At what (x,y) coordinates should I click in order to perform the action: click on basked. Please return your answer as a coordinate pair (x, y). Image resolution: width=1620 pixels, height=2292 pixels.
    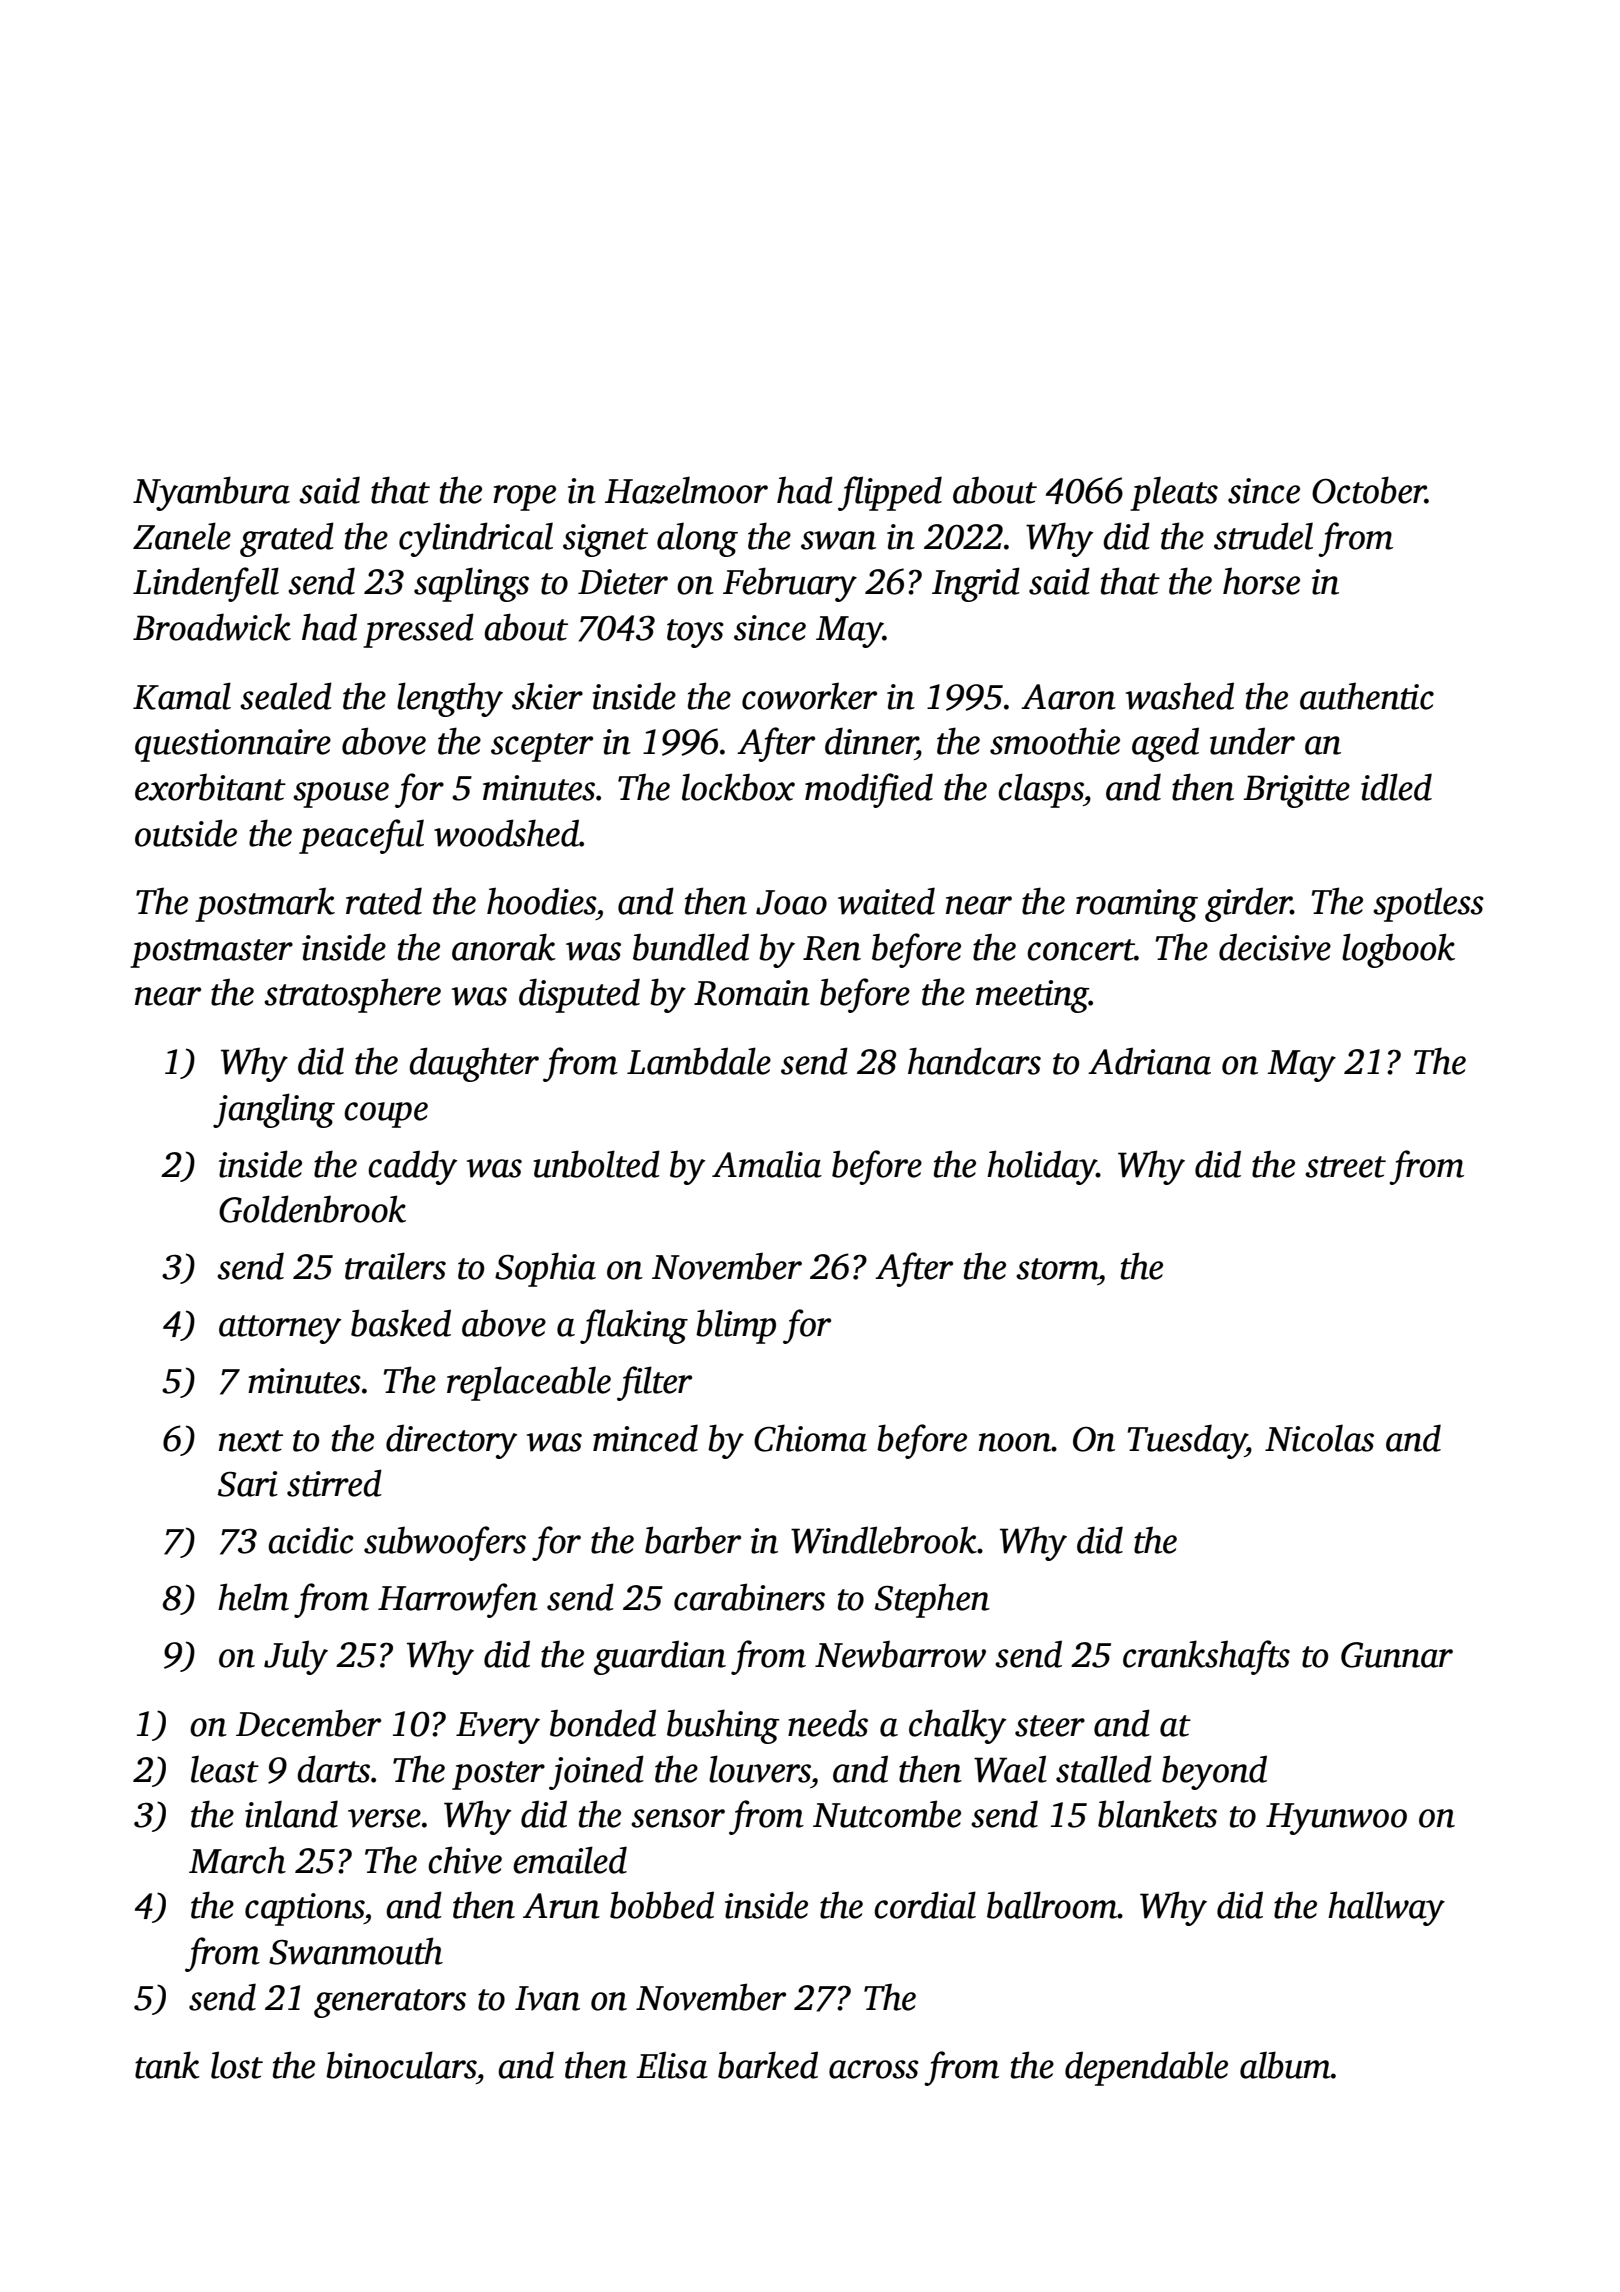
    Looking at the image, I should click on (401, 1323).
